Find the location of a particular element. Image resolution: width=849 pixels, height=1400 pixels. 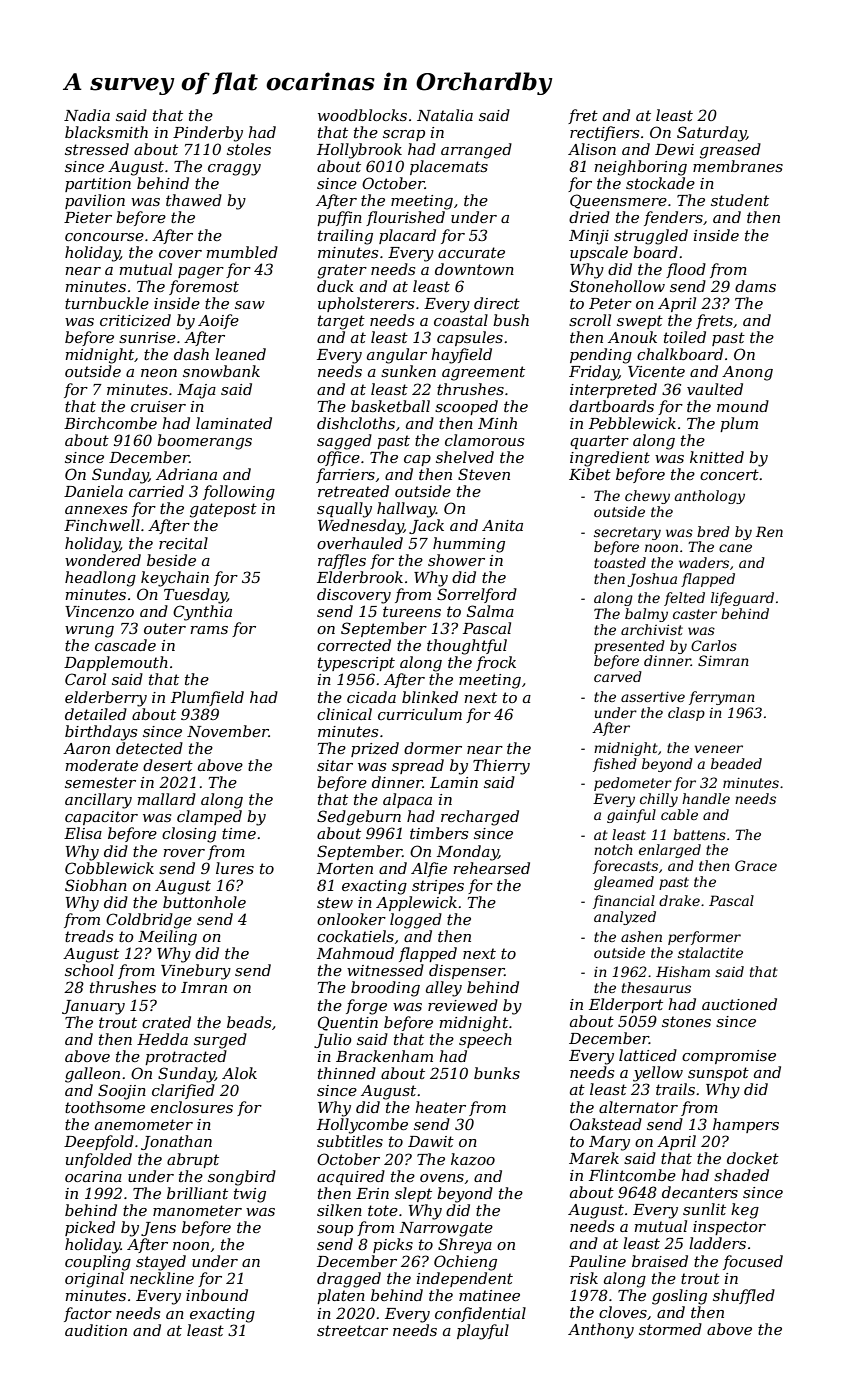

toiled is located at coordinates (685, 337).
